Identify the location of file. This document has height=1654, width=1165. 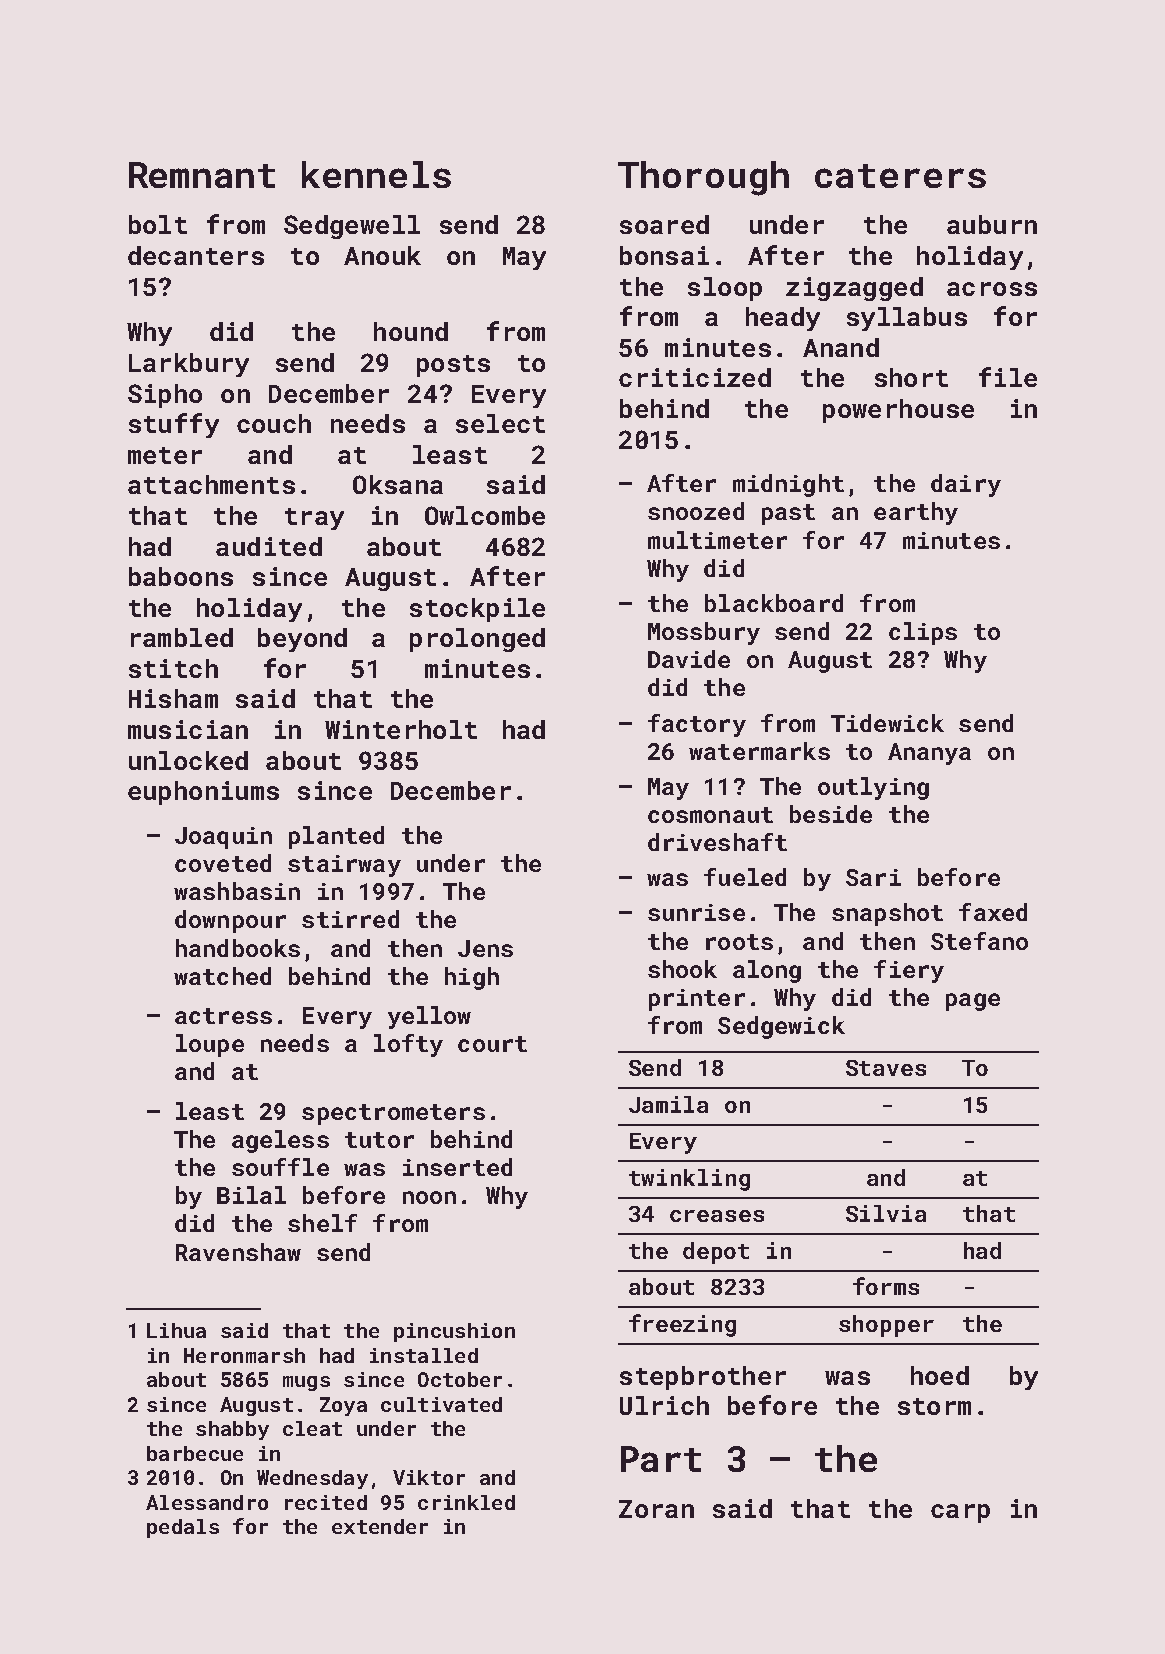
(1008, 377).
